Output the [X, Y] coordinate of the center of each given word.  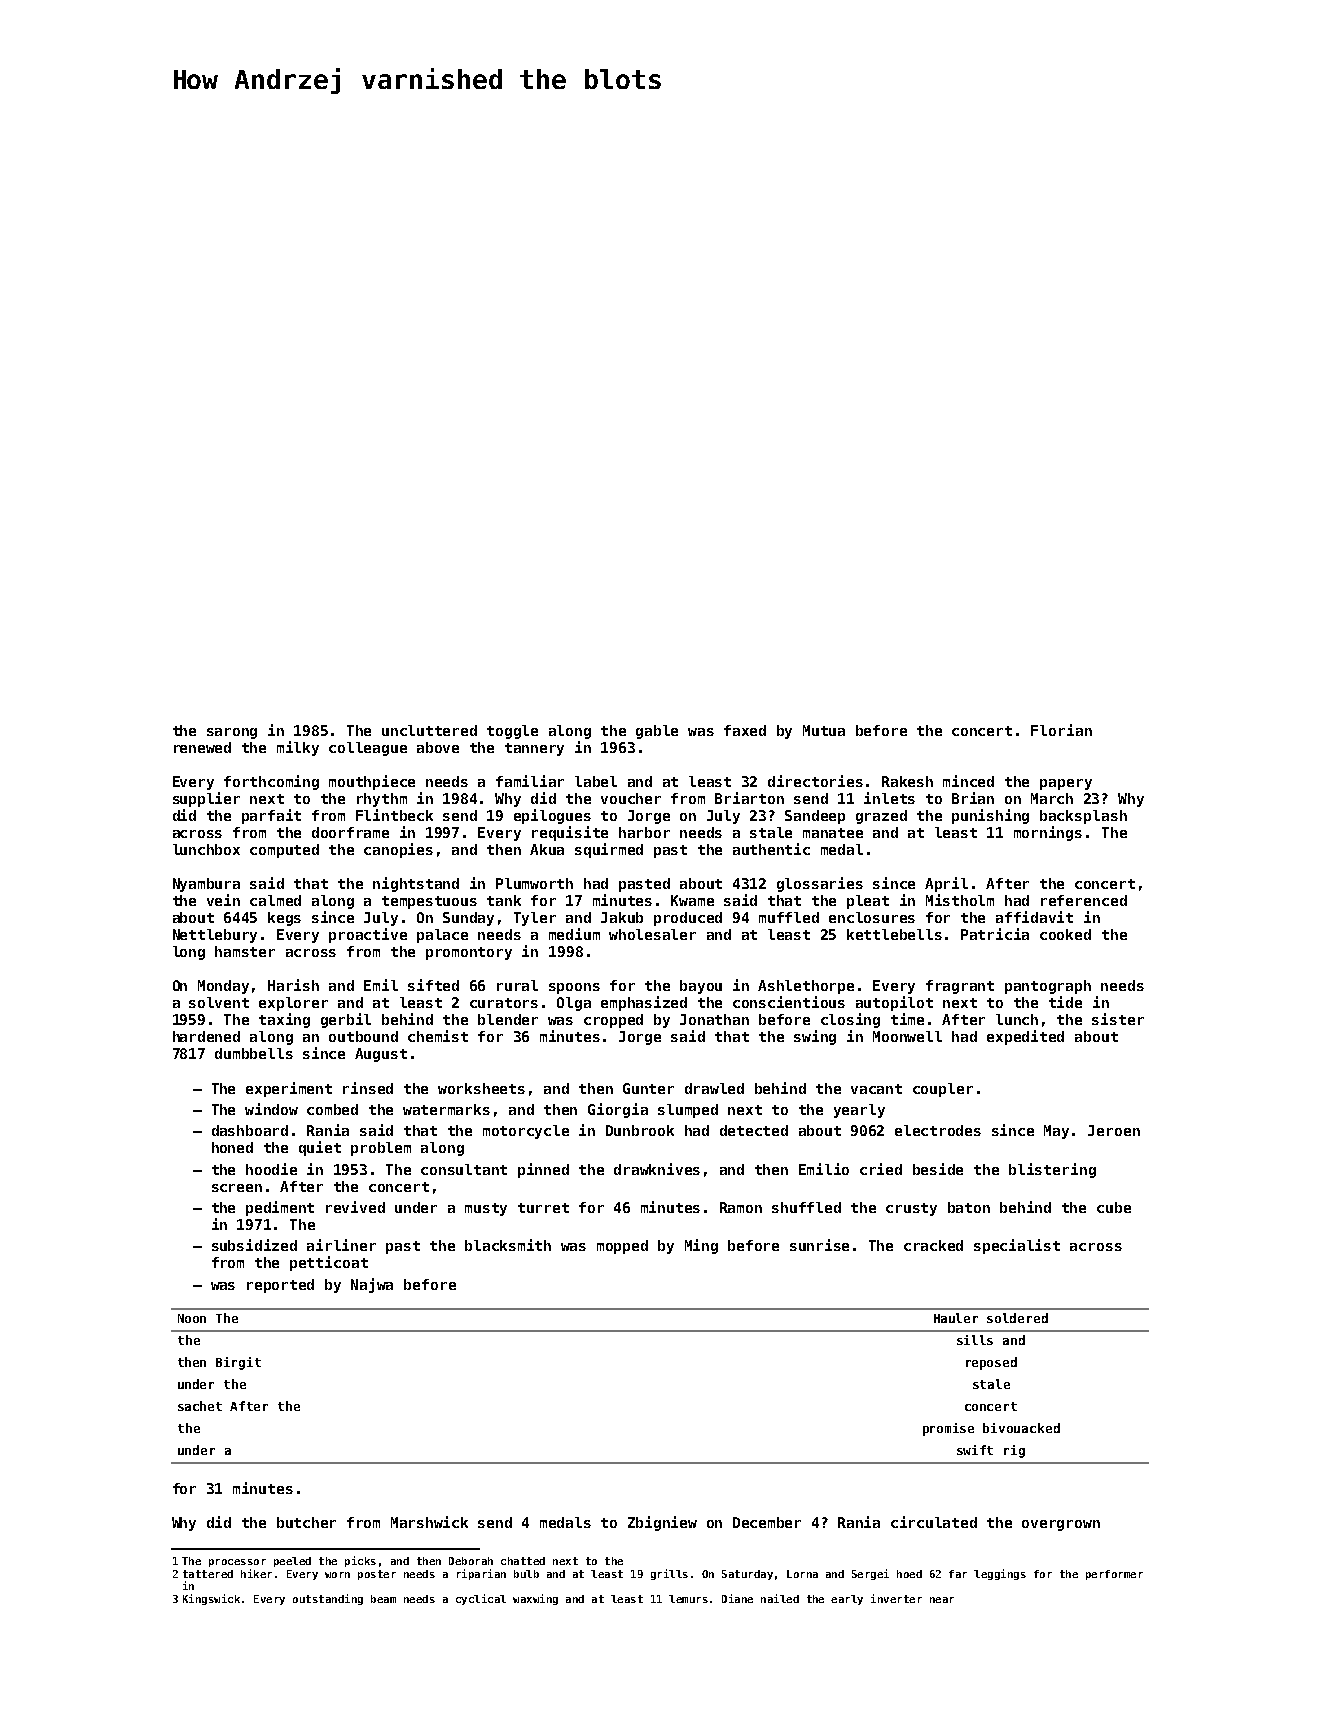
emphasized [644, 1003]
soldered [1017, 1318]
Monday [223, 987]
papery [1066, 784]
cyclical [481, 1599]
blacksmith [508, 1245]
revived [355, 1207]
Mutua [824, 730]
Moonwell [907, 1036]
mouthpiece [372, 782]
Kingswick [211, 1599]
